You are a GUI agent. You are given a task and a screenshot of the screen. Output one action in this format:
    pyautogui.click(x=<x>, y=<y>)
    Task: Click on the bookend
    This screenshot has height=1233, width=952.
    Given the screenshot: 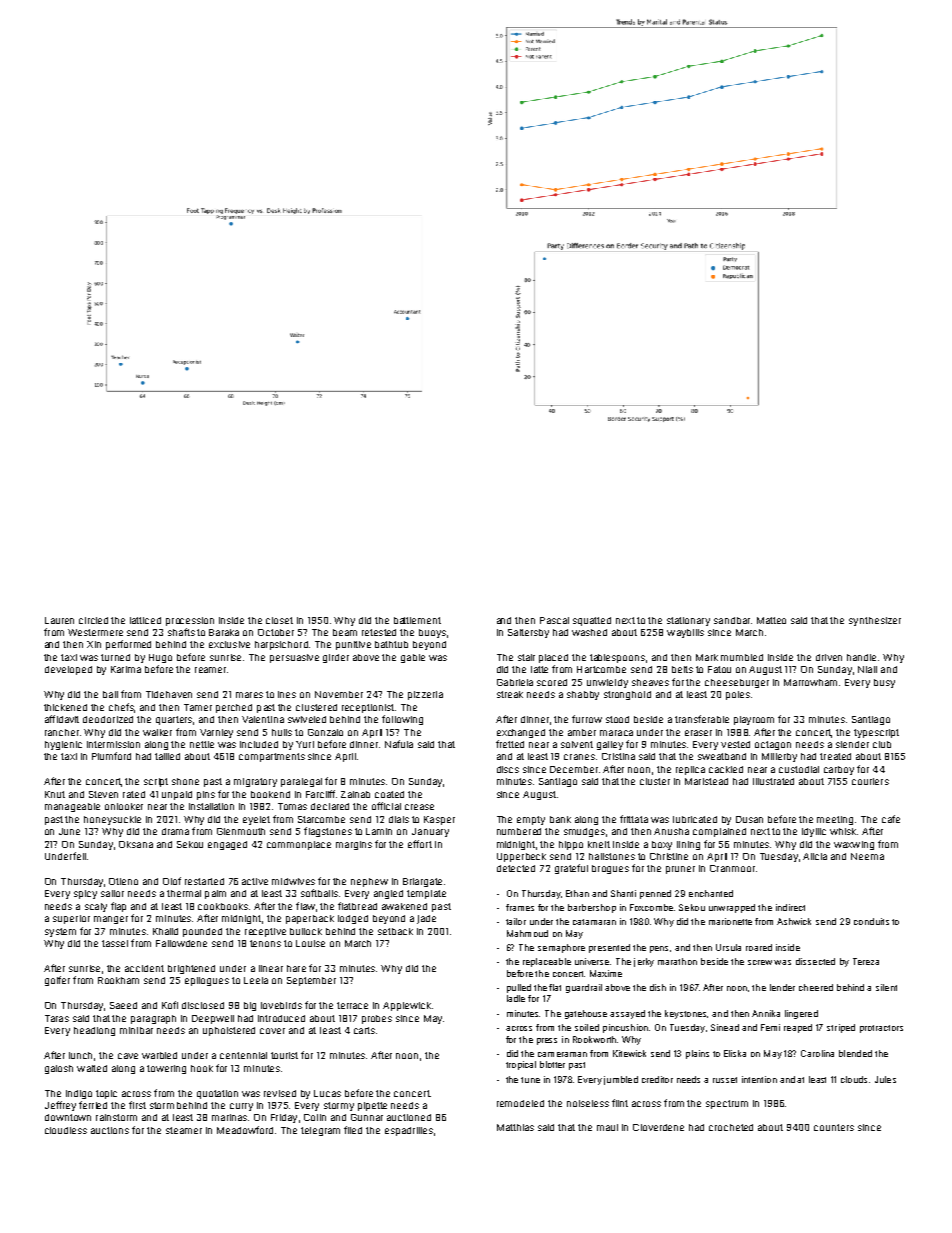 What is the action you would take?
    pyautogui.click(x=270, y=794)
